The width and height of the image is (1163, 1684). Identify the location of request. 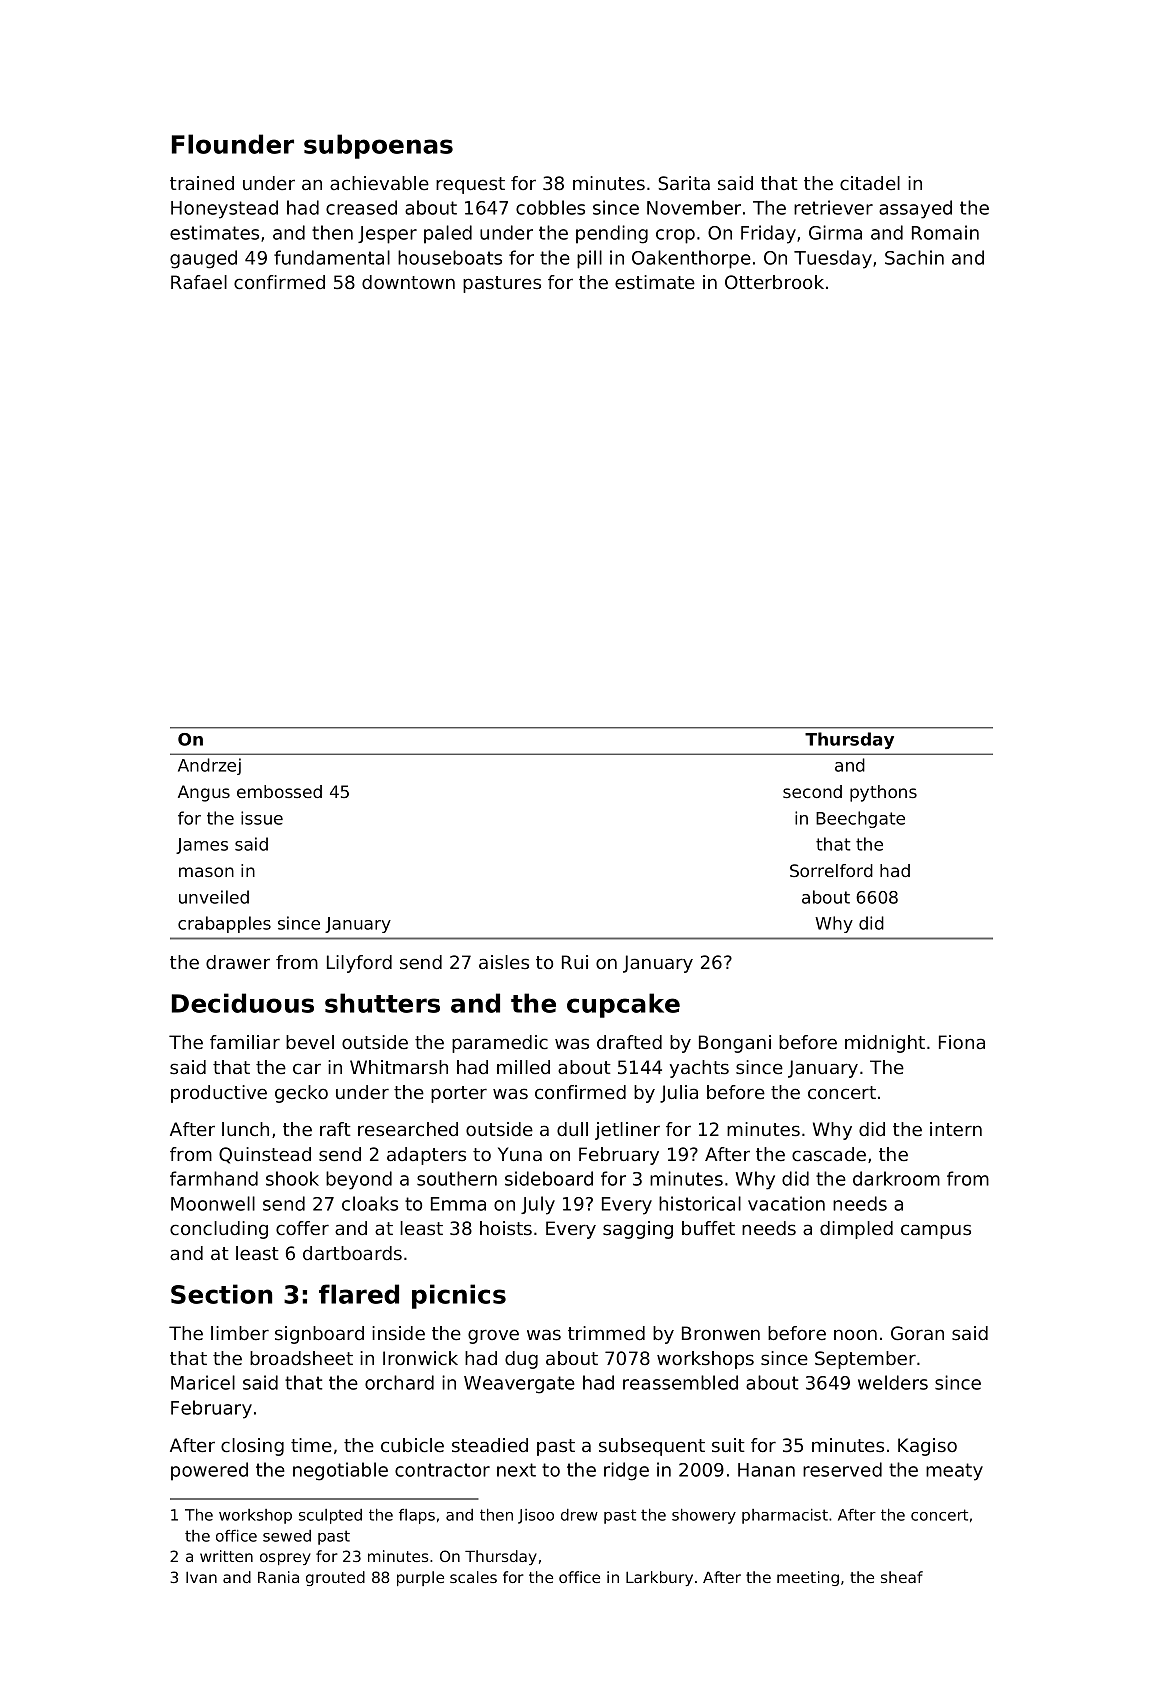
(470, 185).
